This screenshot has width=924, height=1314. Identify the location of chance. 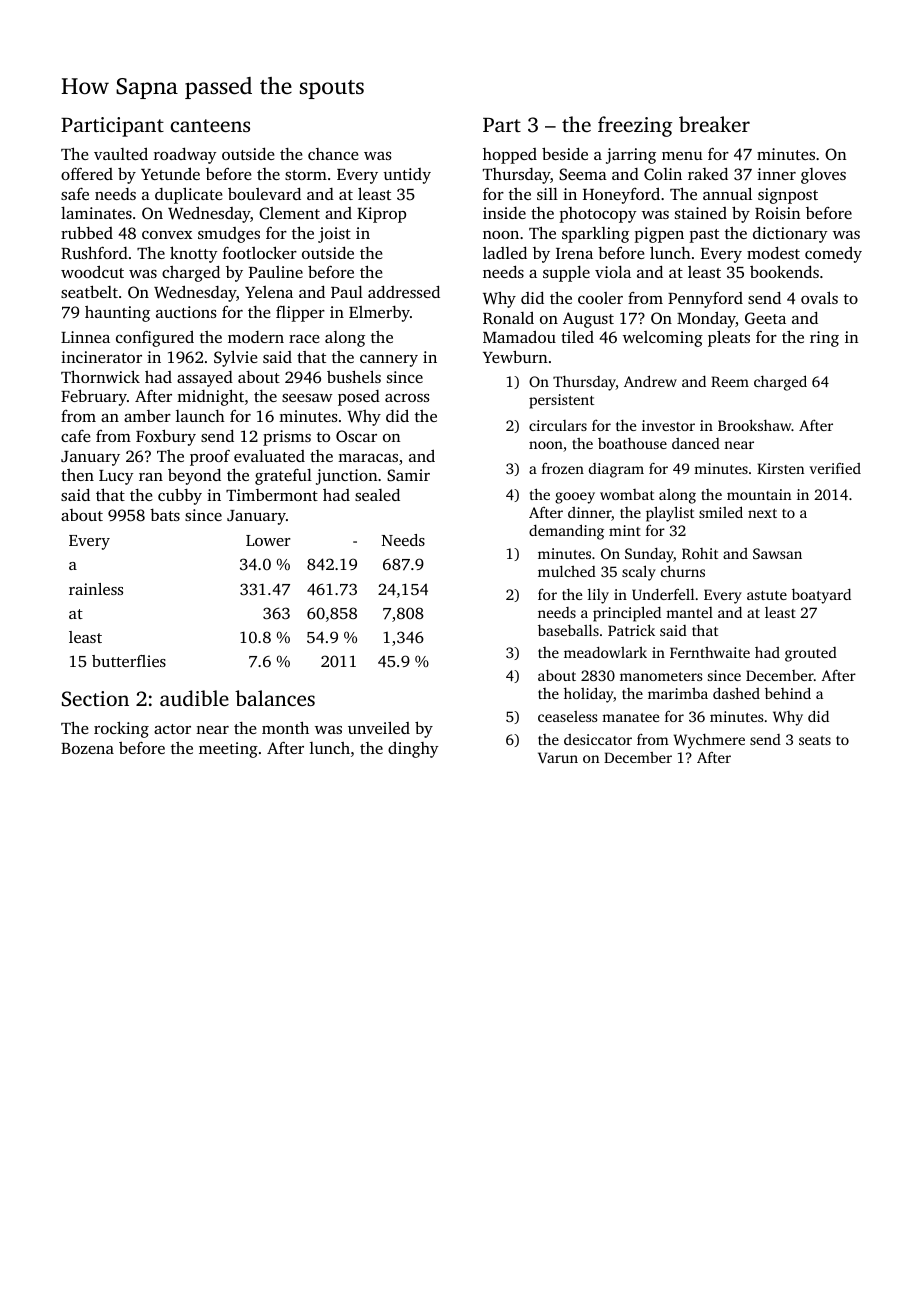
(333, 154).
